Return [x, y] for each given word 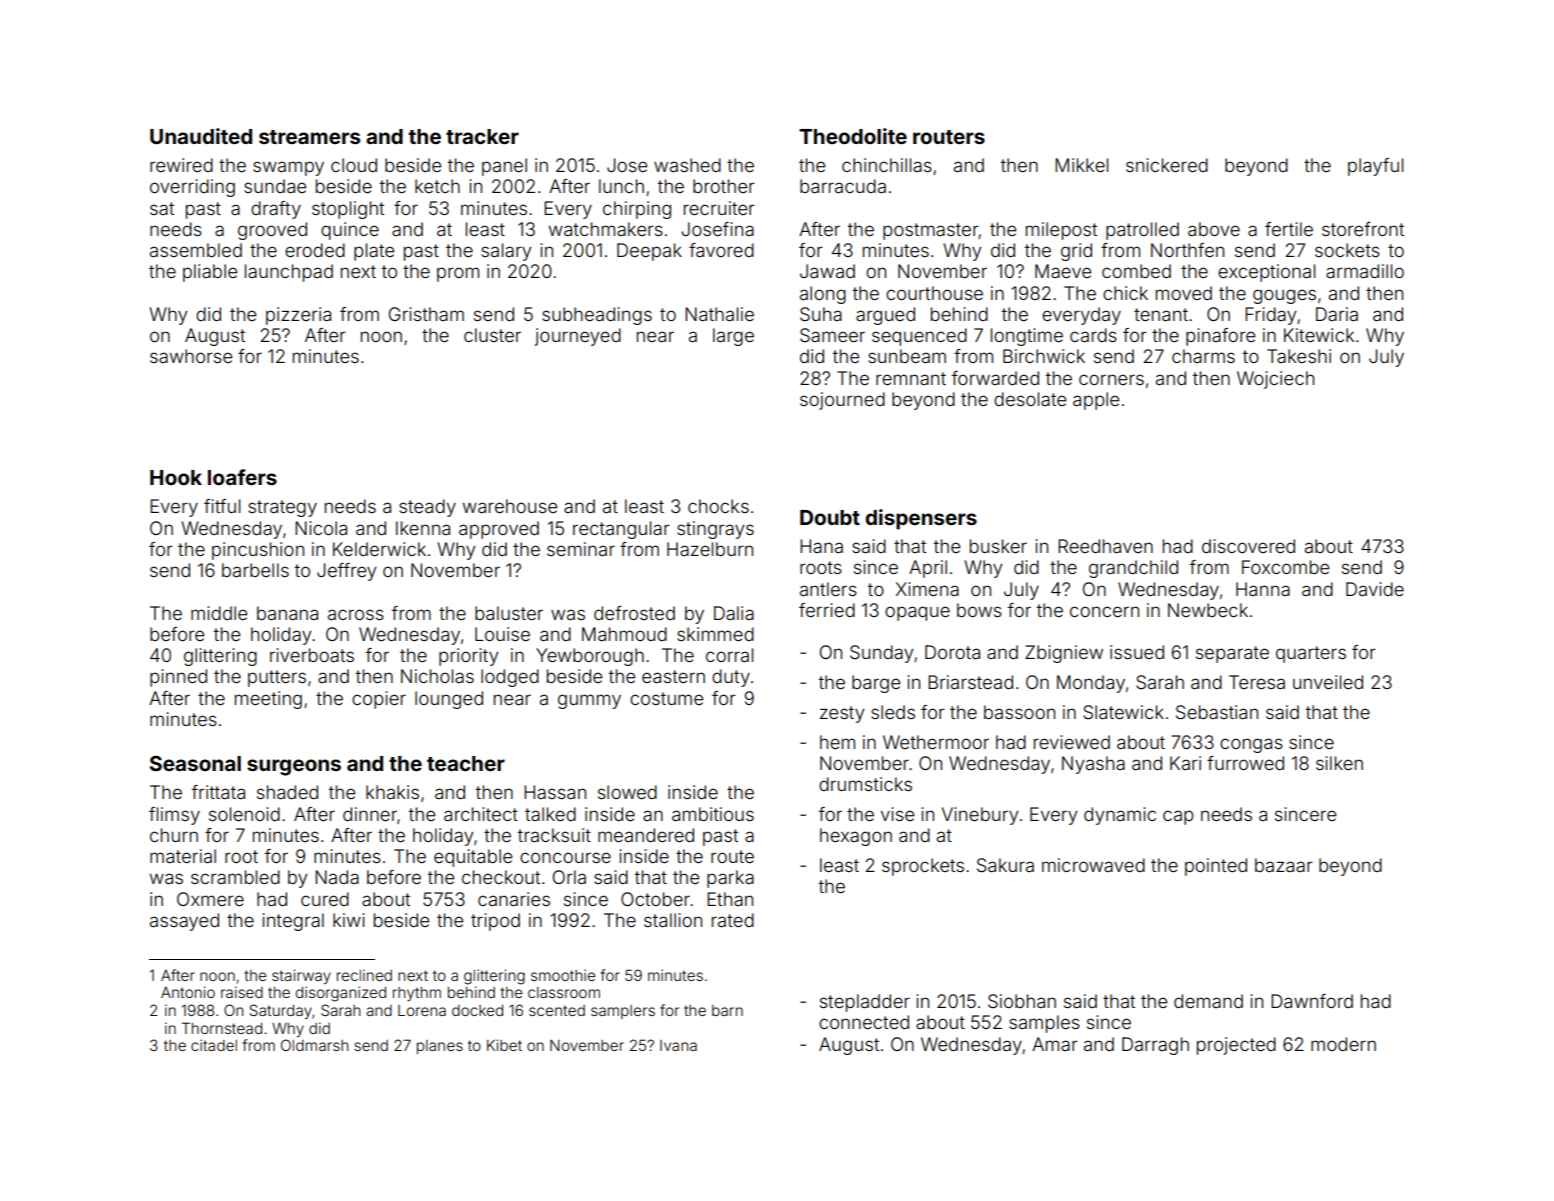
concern [1104, 611]
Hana [821, 546]
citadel [214, 1045]
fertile [1289, 229]
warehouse [510, 506]
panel [504, 167]
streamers [309, 137]
